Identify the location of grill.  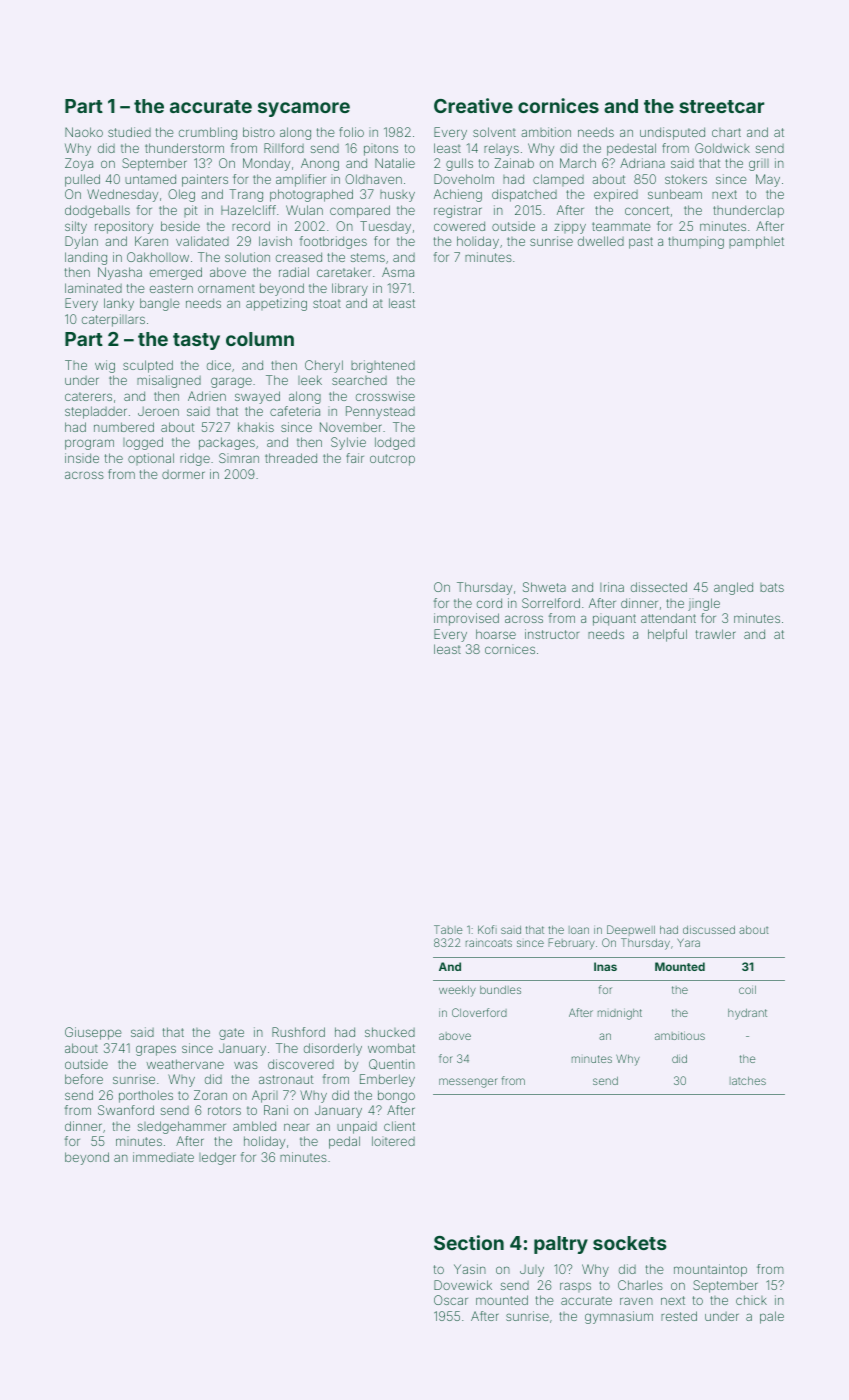
(759, 164).
